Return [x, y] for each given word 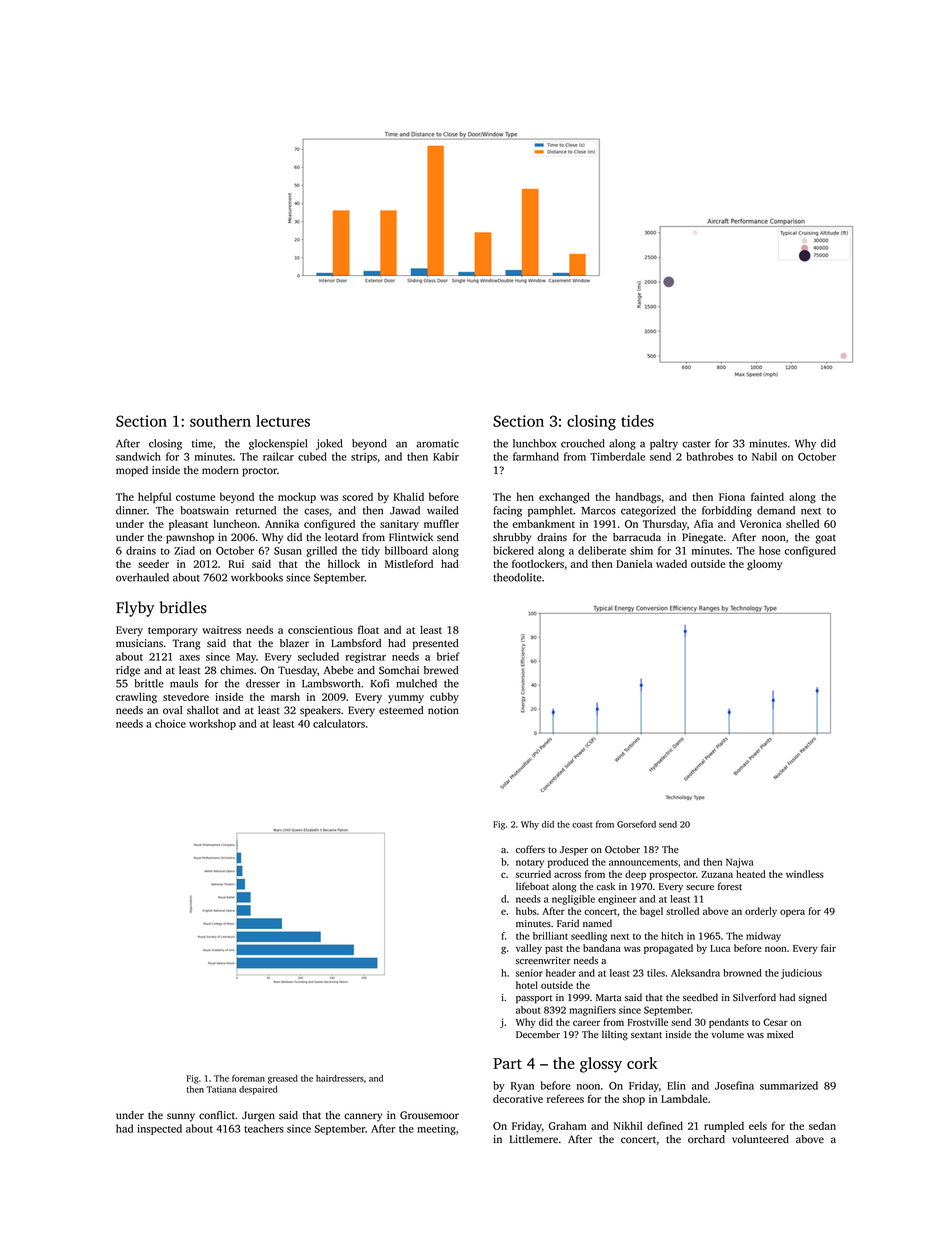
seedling [589, 937]
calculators [339, 723]
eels [758, 1125]
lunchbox [534, 443]
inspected [159, 1129]
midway [763, 937]
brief [448, 656]
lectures [283, 421]
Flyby [135, 609]
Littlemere [534, 1139]
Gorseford [636, 824]
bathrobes [710, 456]
